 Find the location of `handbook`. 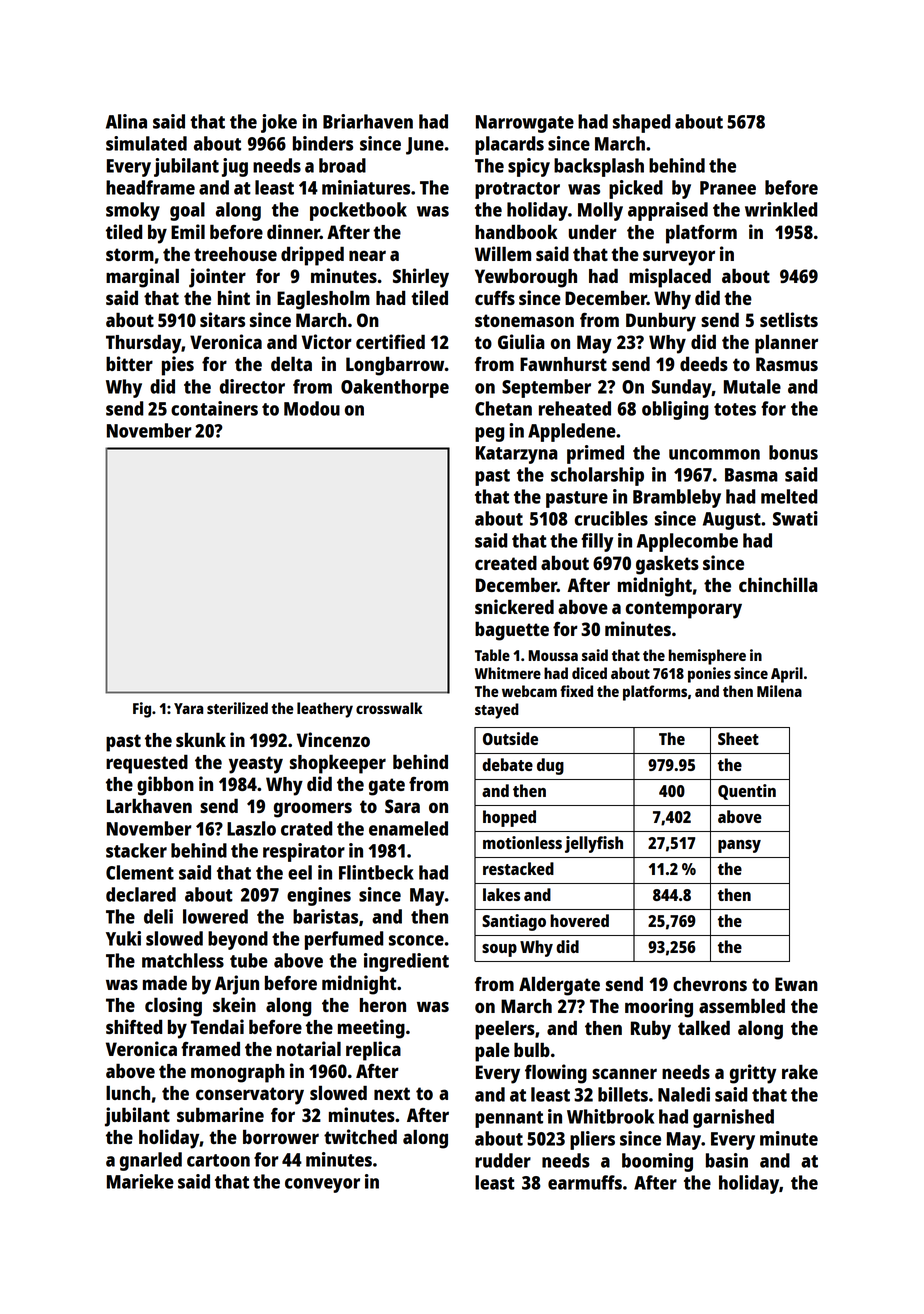

handbook is located at coordinates (516, 231).
